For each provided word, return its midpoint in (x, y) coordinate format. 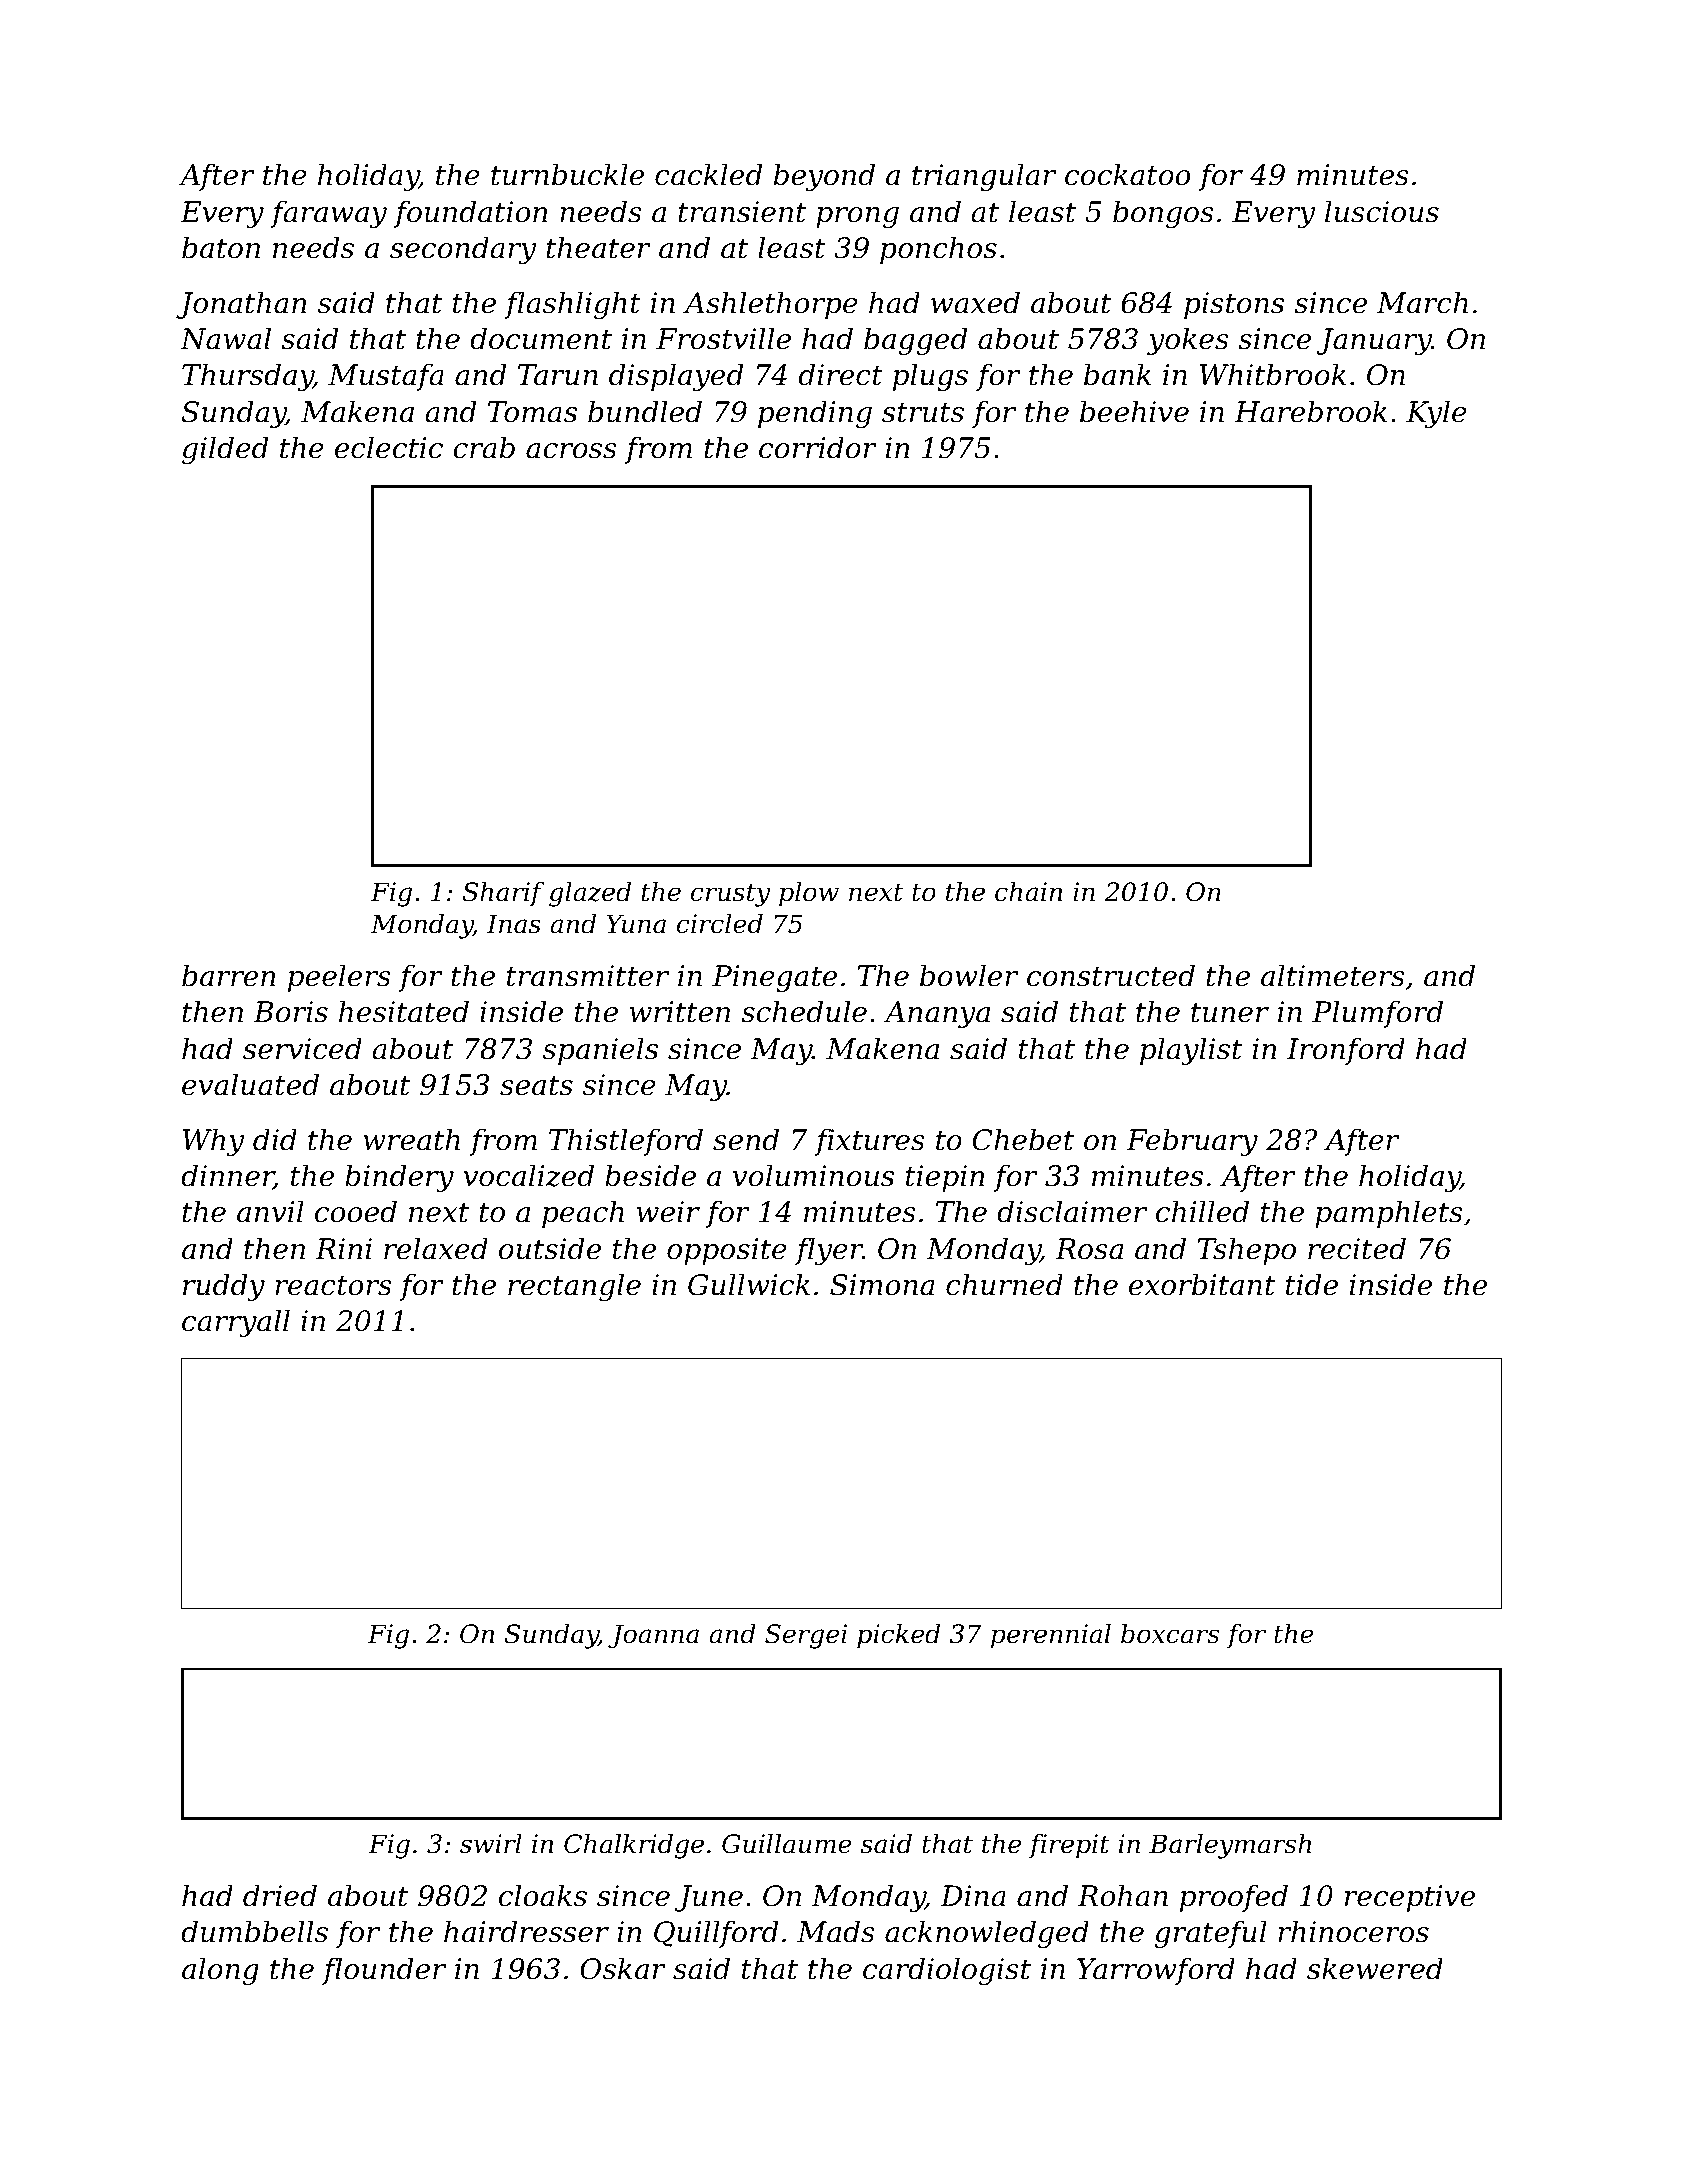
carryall (236, 1323)
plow (809, 894)
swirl (491, 1843)
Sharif (503, 893)
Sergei (806, 1636)
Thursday (247, 377)
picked (898, 1636)
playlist (1191, 1051)
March (1422, 302)
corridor (818, 447)
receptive (1410, 1898)
